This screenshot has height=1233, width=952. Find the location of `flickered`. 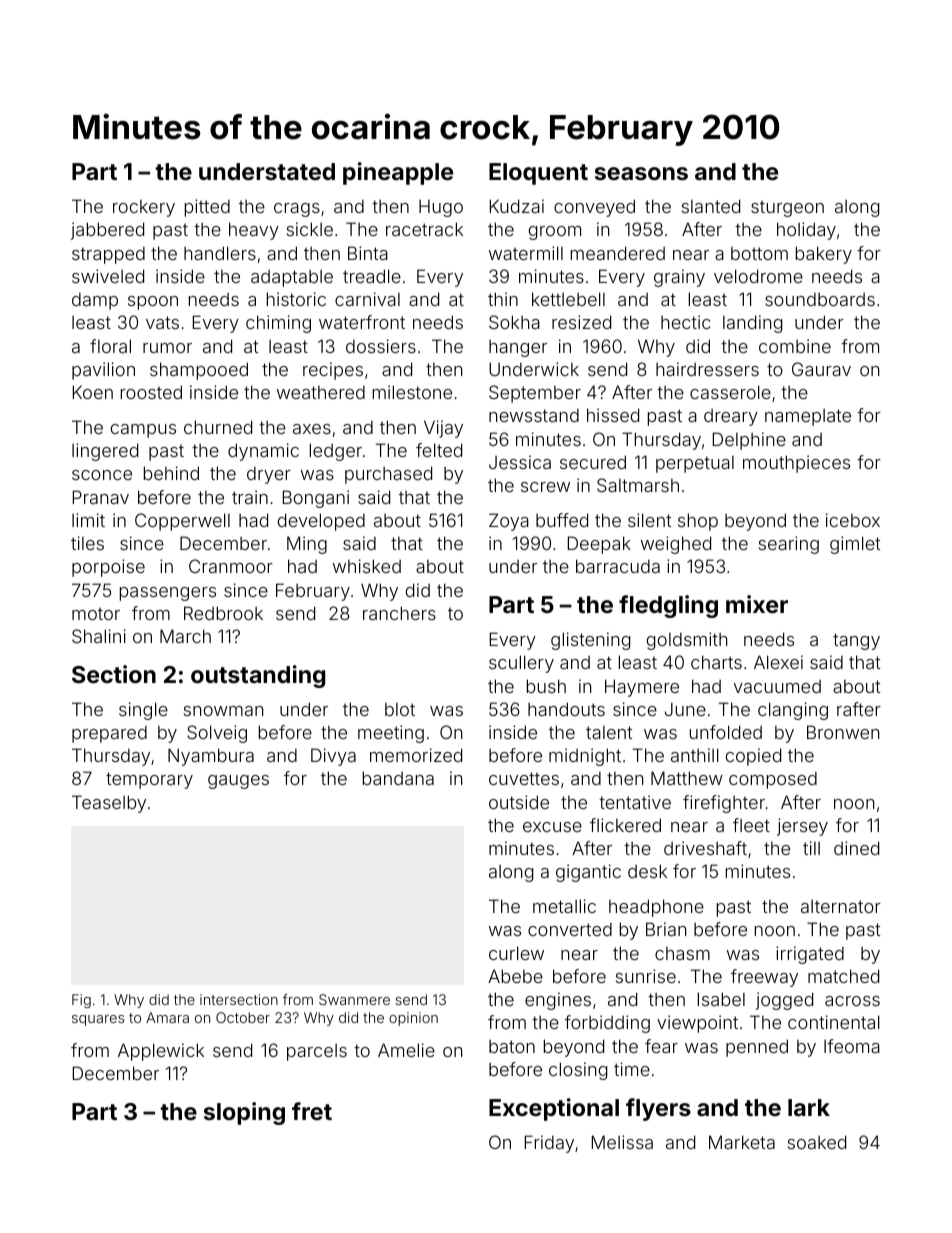

flickered is located at coordinates (625, 825).
